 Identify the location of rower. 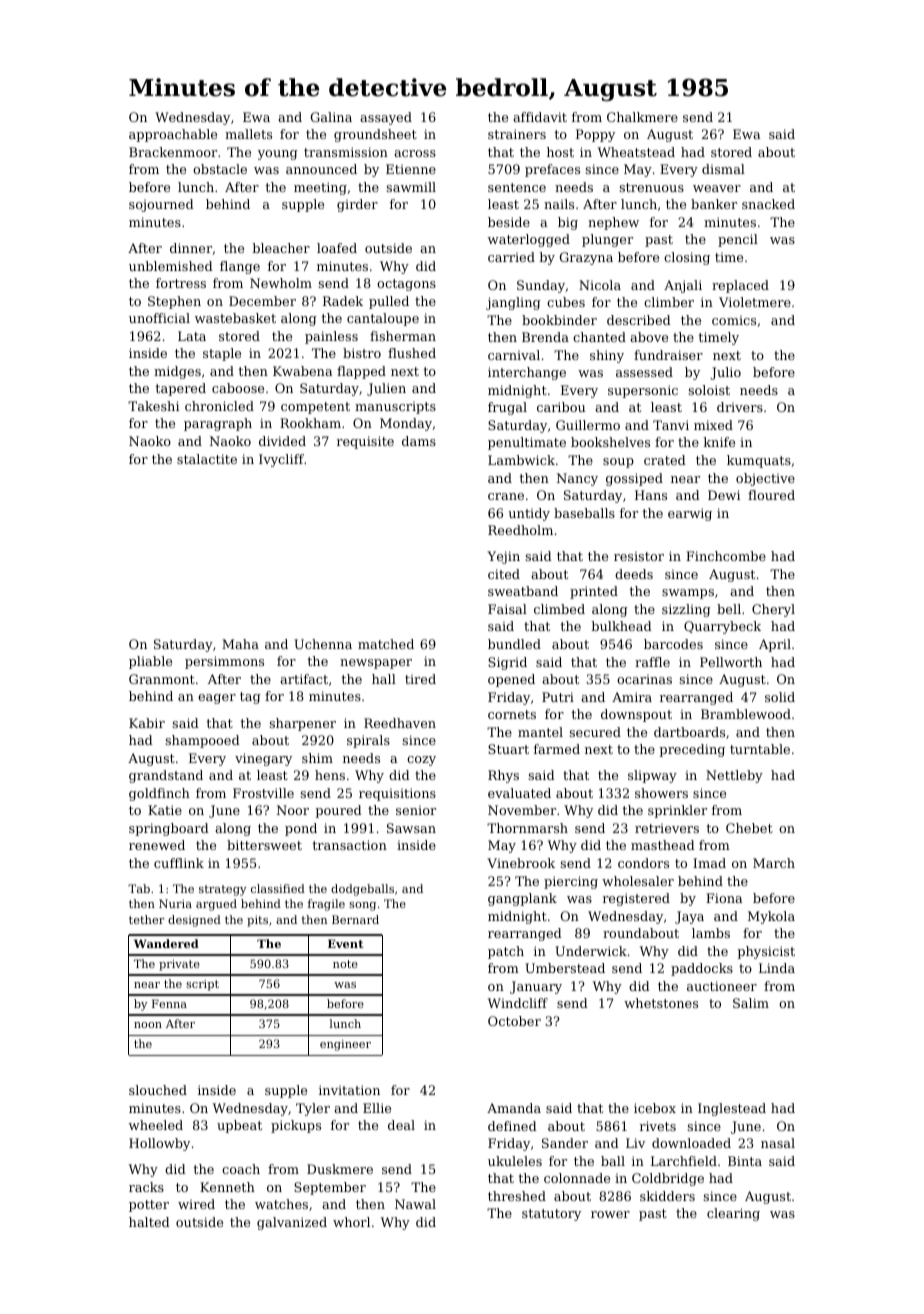
(610, 1214).
